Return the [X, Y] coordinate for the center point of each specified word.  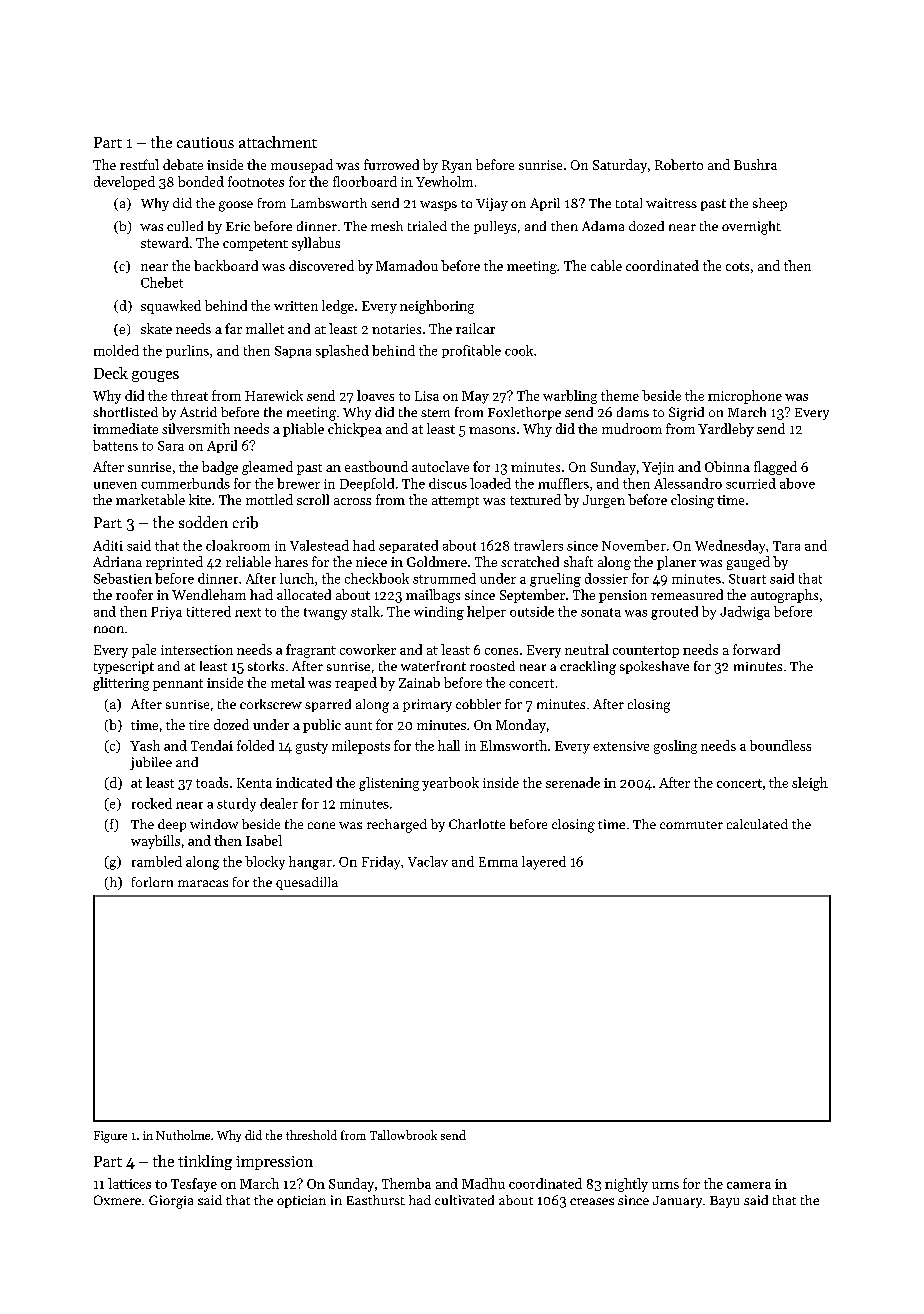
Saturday [620, 166]
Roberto [679, 164]
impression [274, 1163]
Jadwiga [745, 613]
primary [427, 705]
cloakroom [238, 545]
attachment [278, 142]
